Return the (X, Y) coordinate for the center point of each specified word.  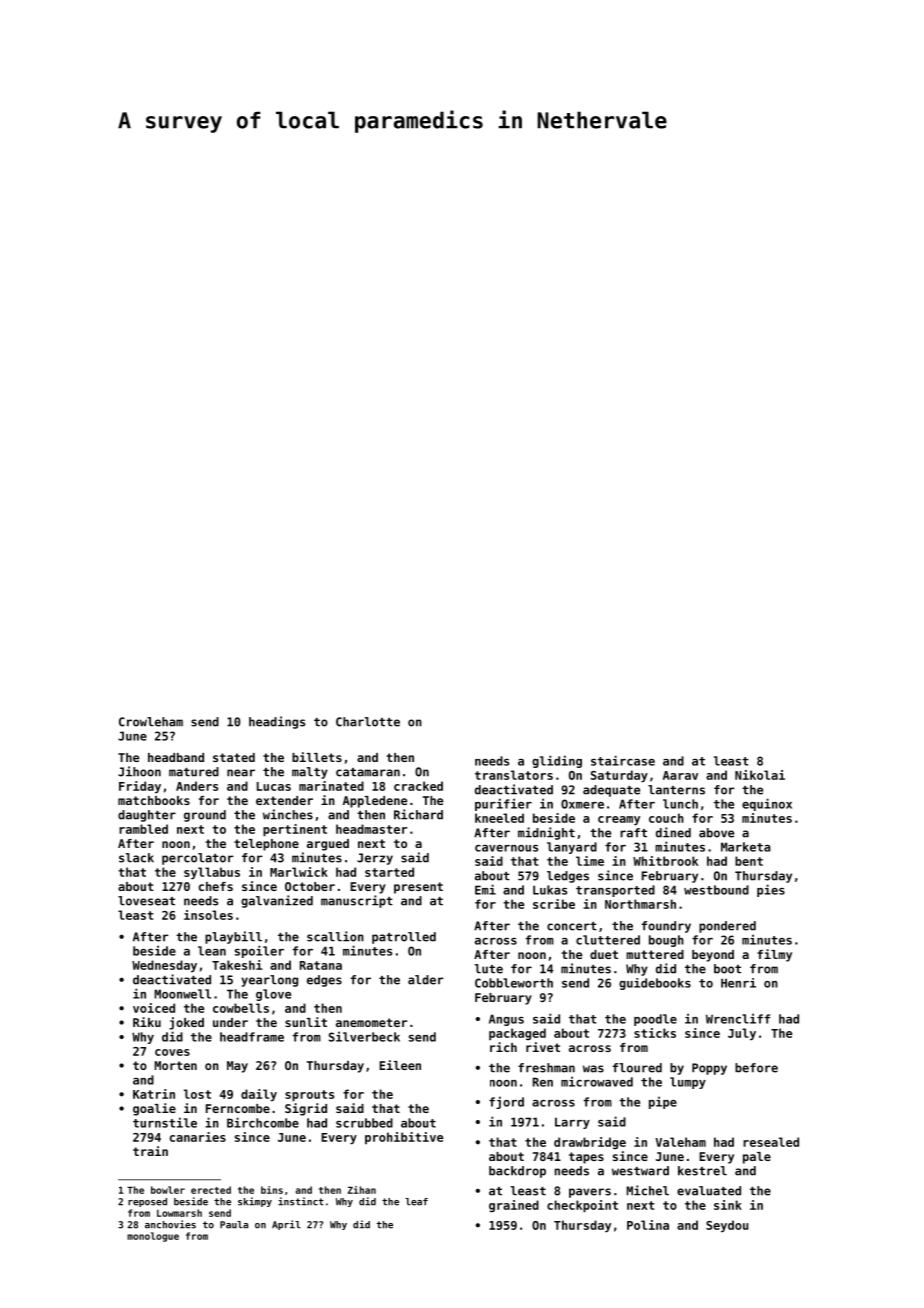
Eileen (400, 1065)
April (286, 1225)
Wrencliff (738, 1018)
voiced (154, 1008)
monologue (153, 1237)
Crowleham (151, 722)
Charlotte (368, 722)
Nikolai (760, 775)
